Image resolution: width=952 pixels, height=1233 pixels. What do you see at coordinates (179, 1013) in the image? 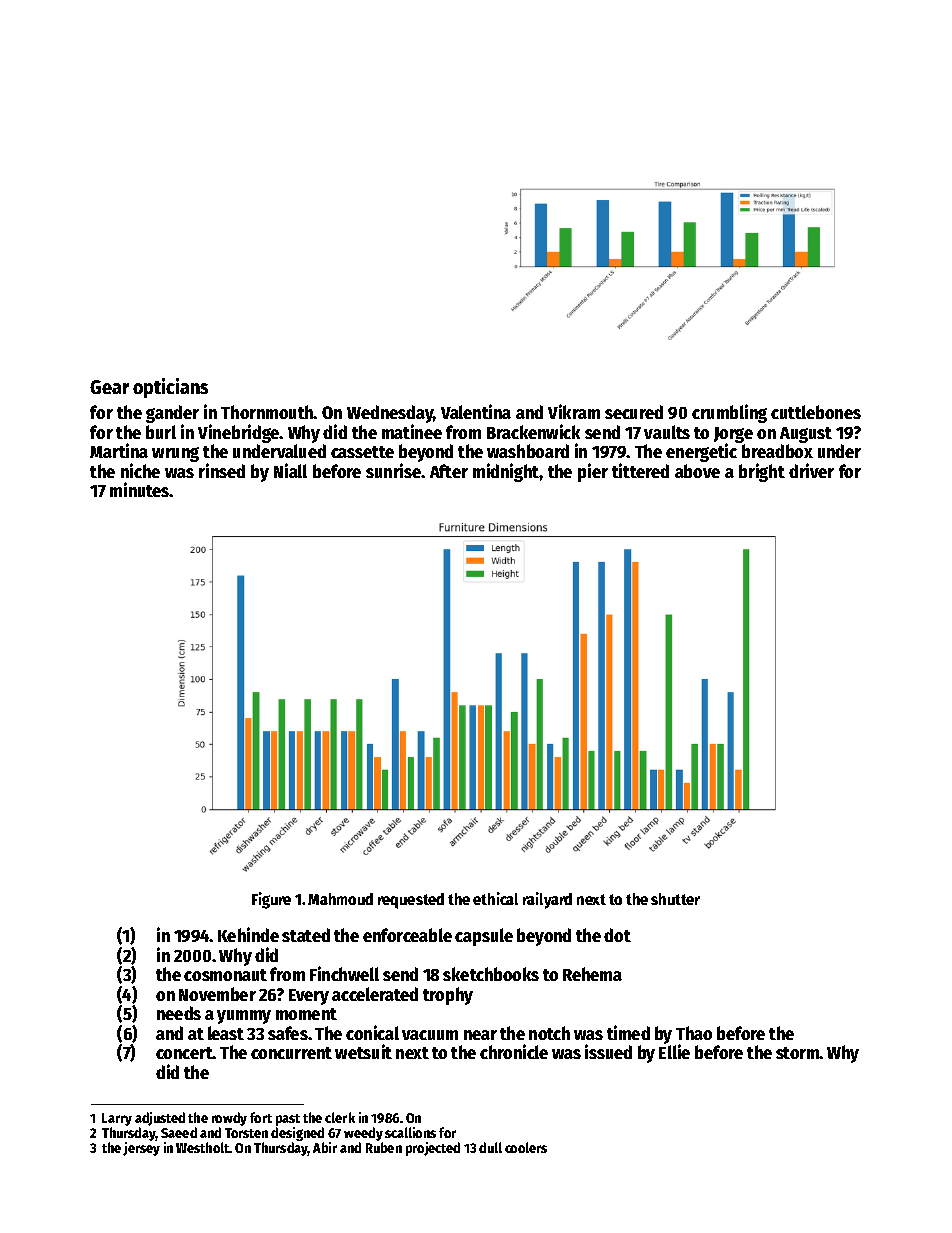
I see `needs` at bounding box center [179, 1013].
